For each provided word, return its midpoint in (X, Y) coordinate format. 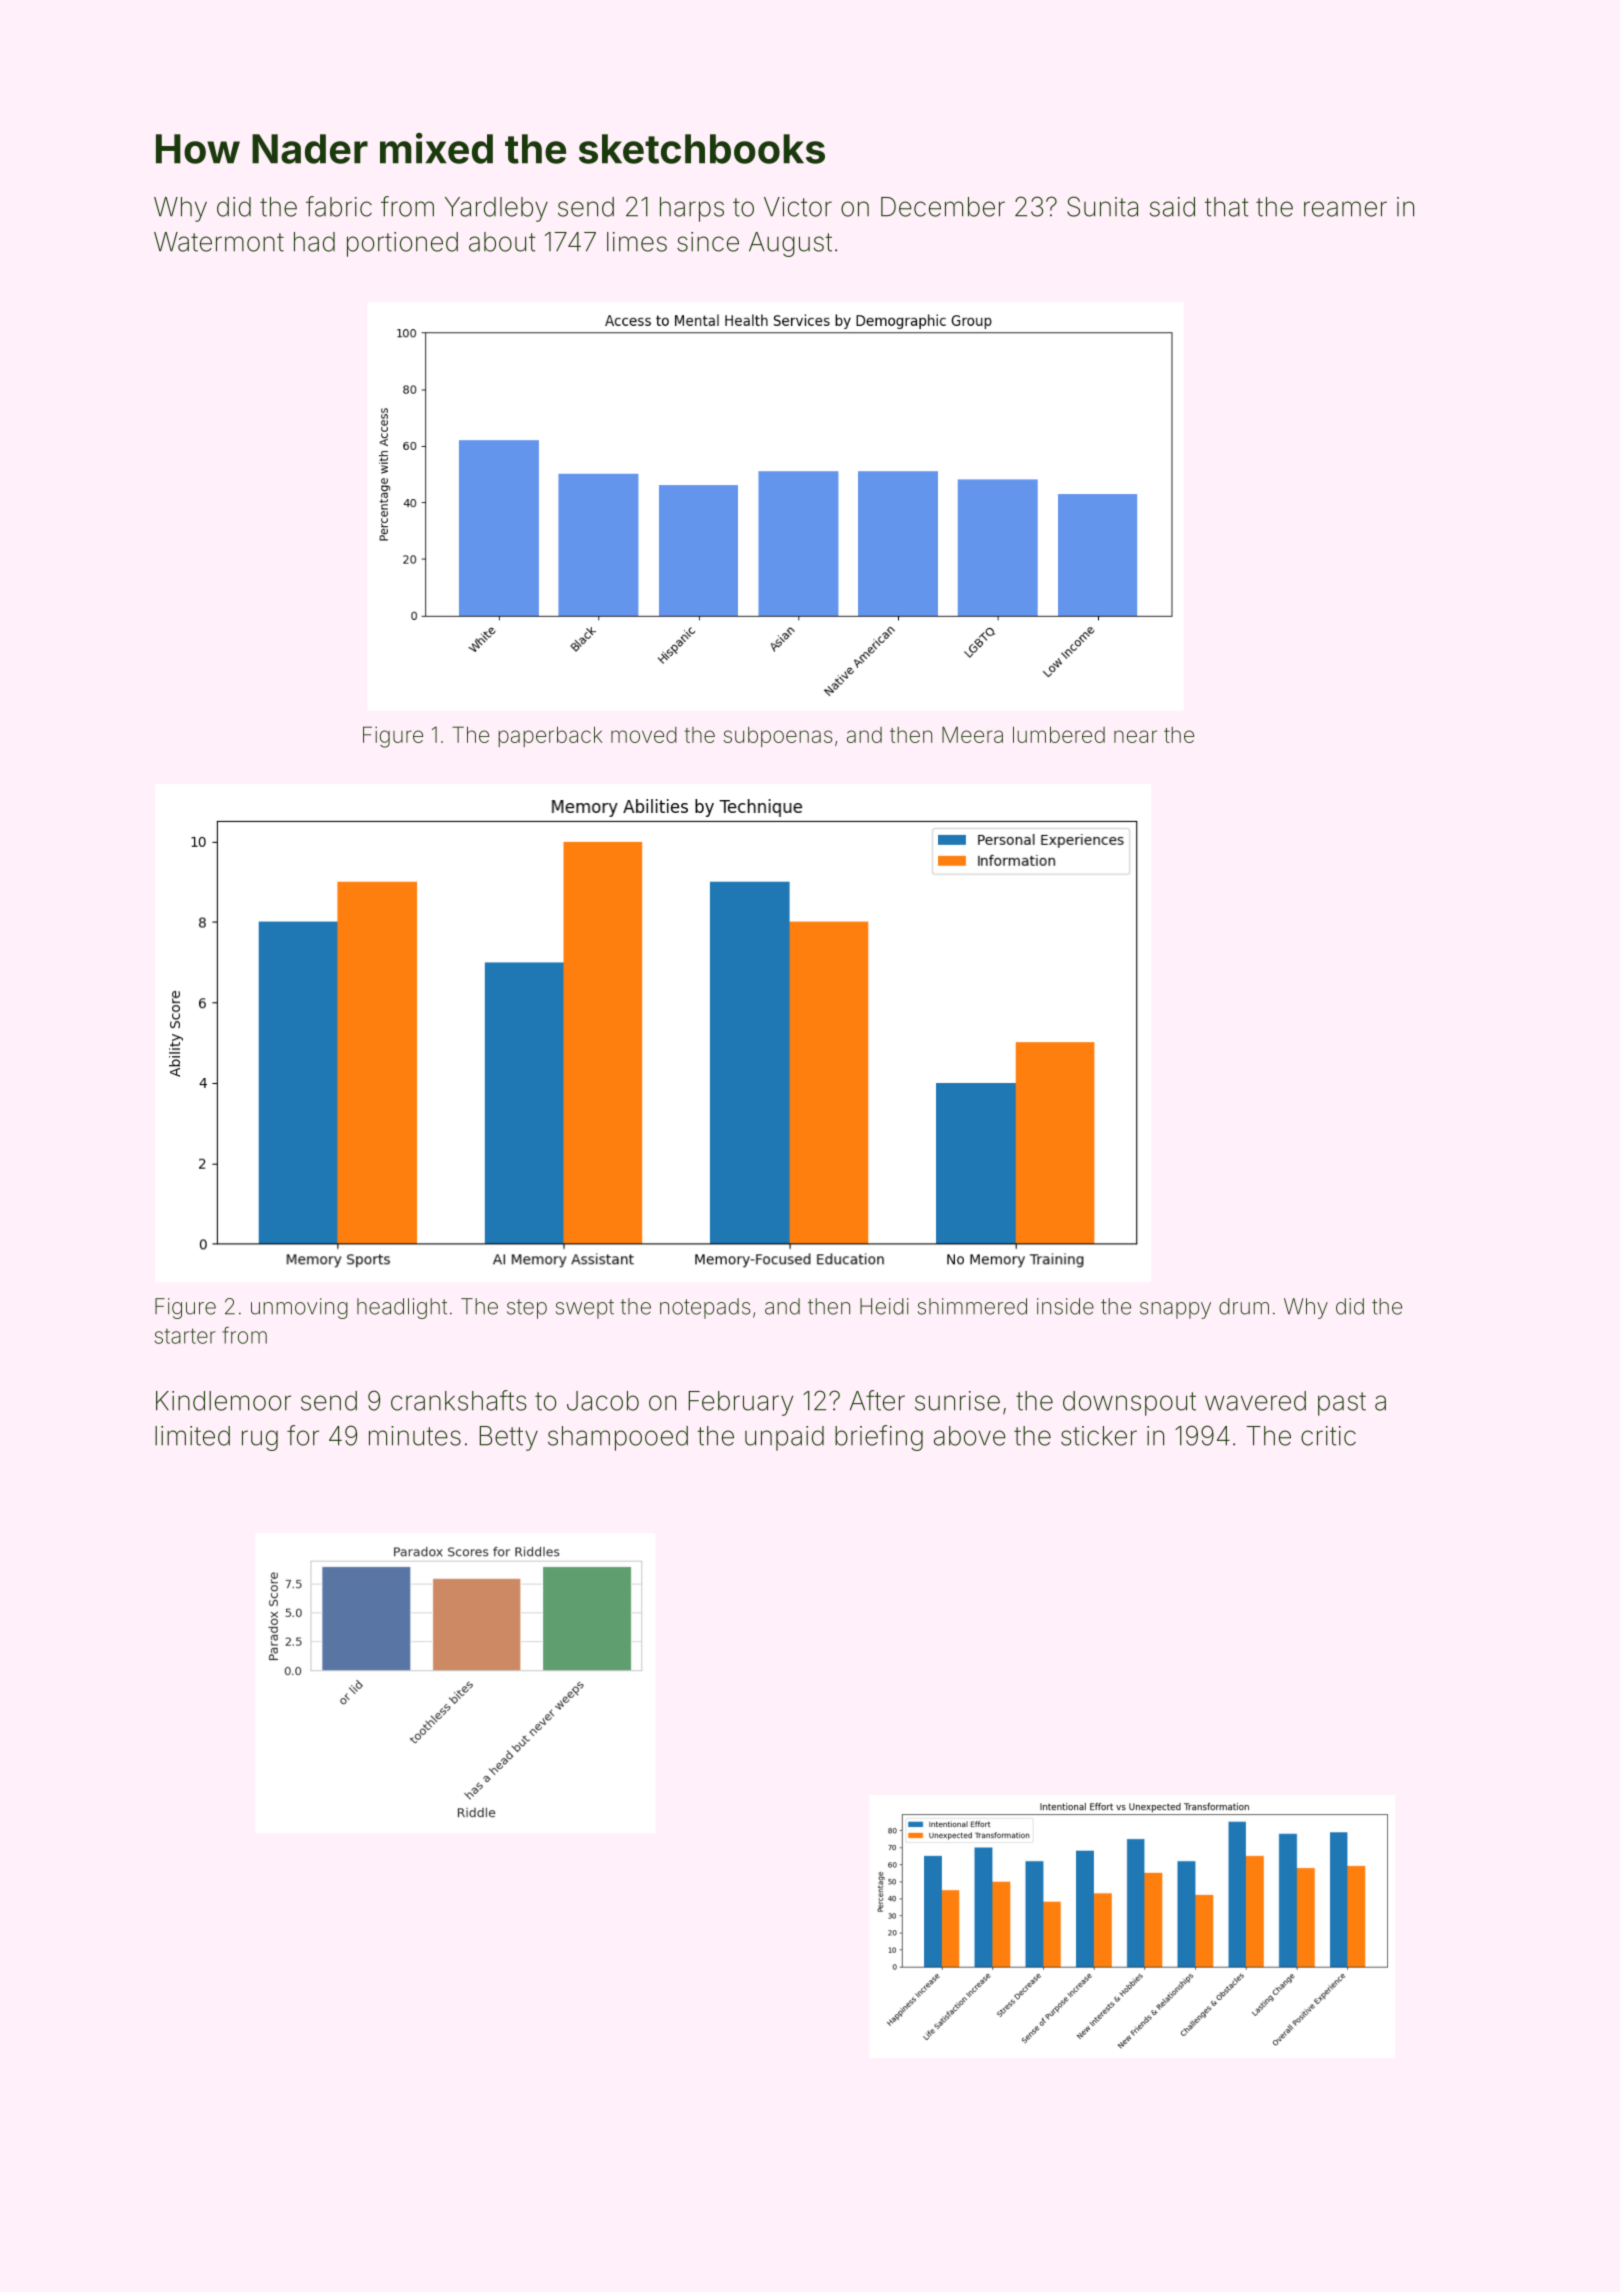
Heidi (884, 1306)
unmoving (299, 1308)
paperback (550, 736)
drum (1244, 1306)
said (1172, 207)
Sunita (1102, 206)
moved (644, 735)
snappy (1175, 1310)
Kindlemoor (223, 1401)
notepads (705, 1308)
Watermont (219, 242)
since (708, 242)
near (1135, 736)
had (314, 242)
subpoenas (778, 737)
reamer (1345, 209)
